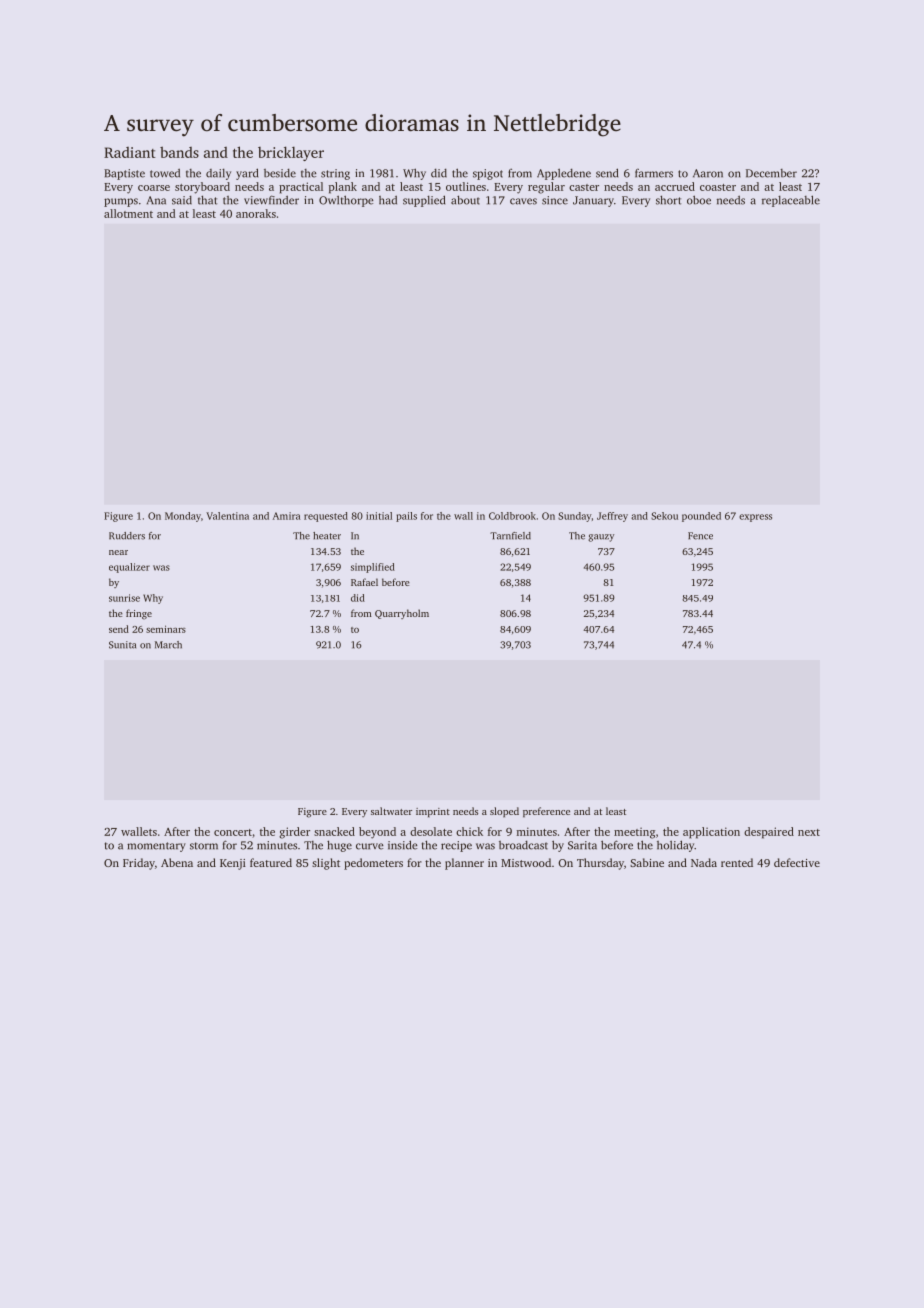  I want to click on replaceable, so click(791, 201).
